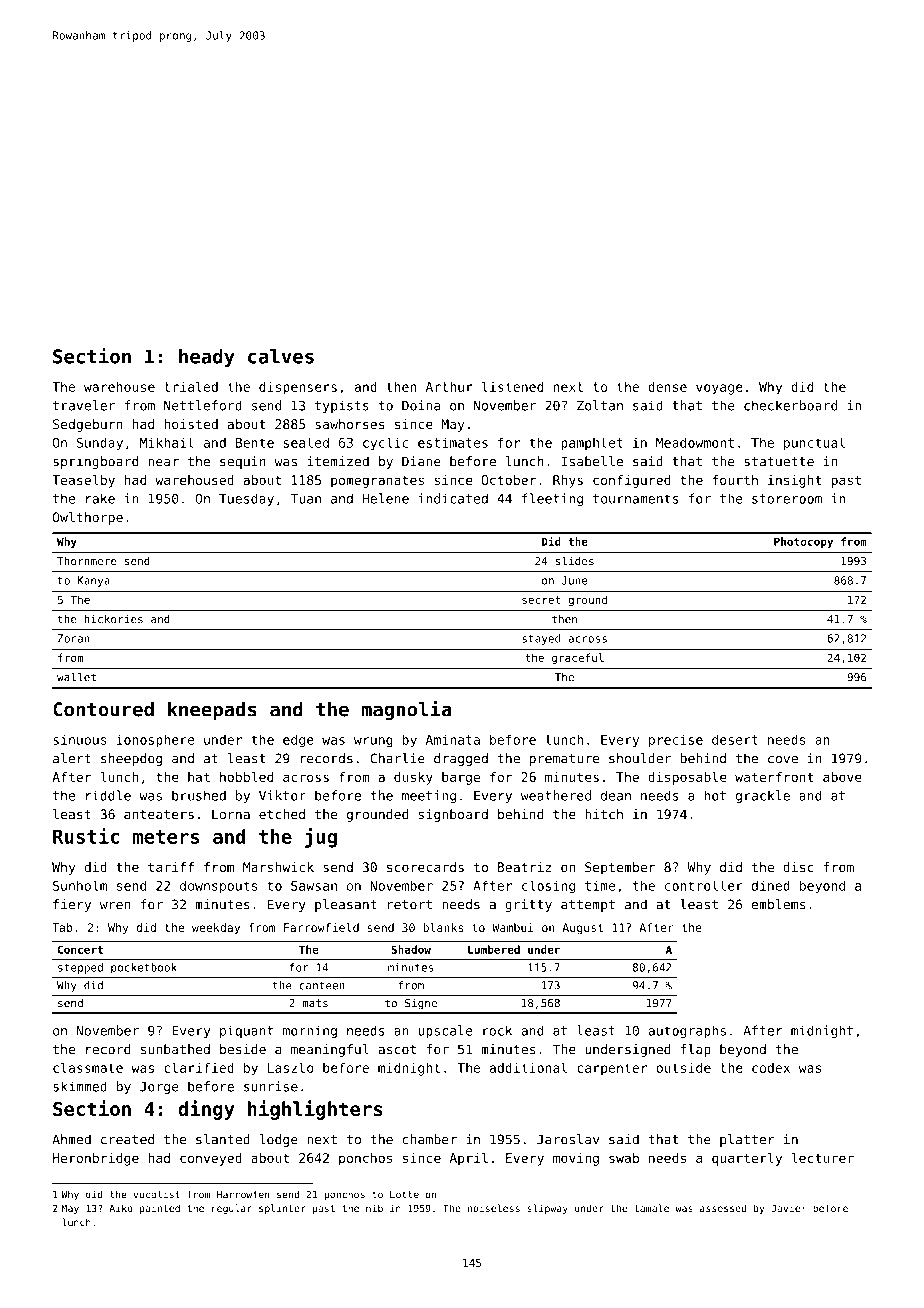  I want to click on Isabelle, so click(592, 461).
